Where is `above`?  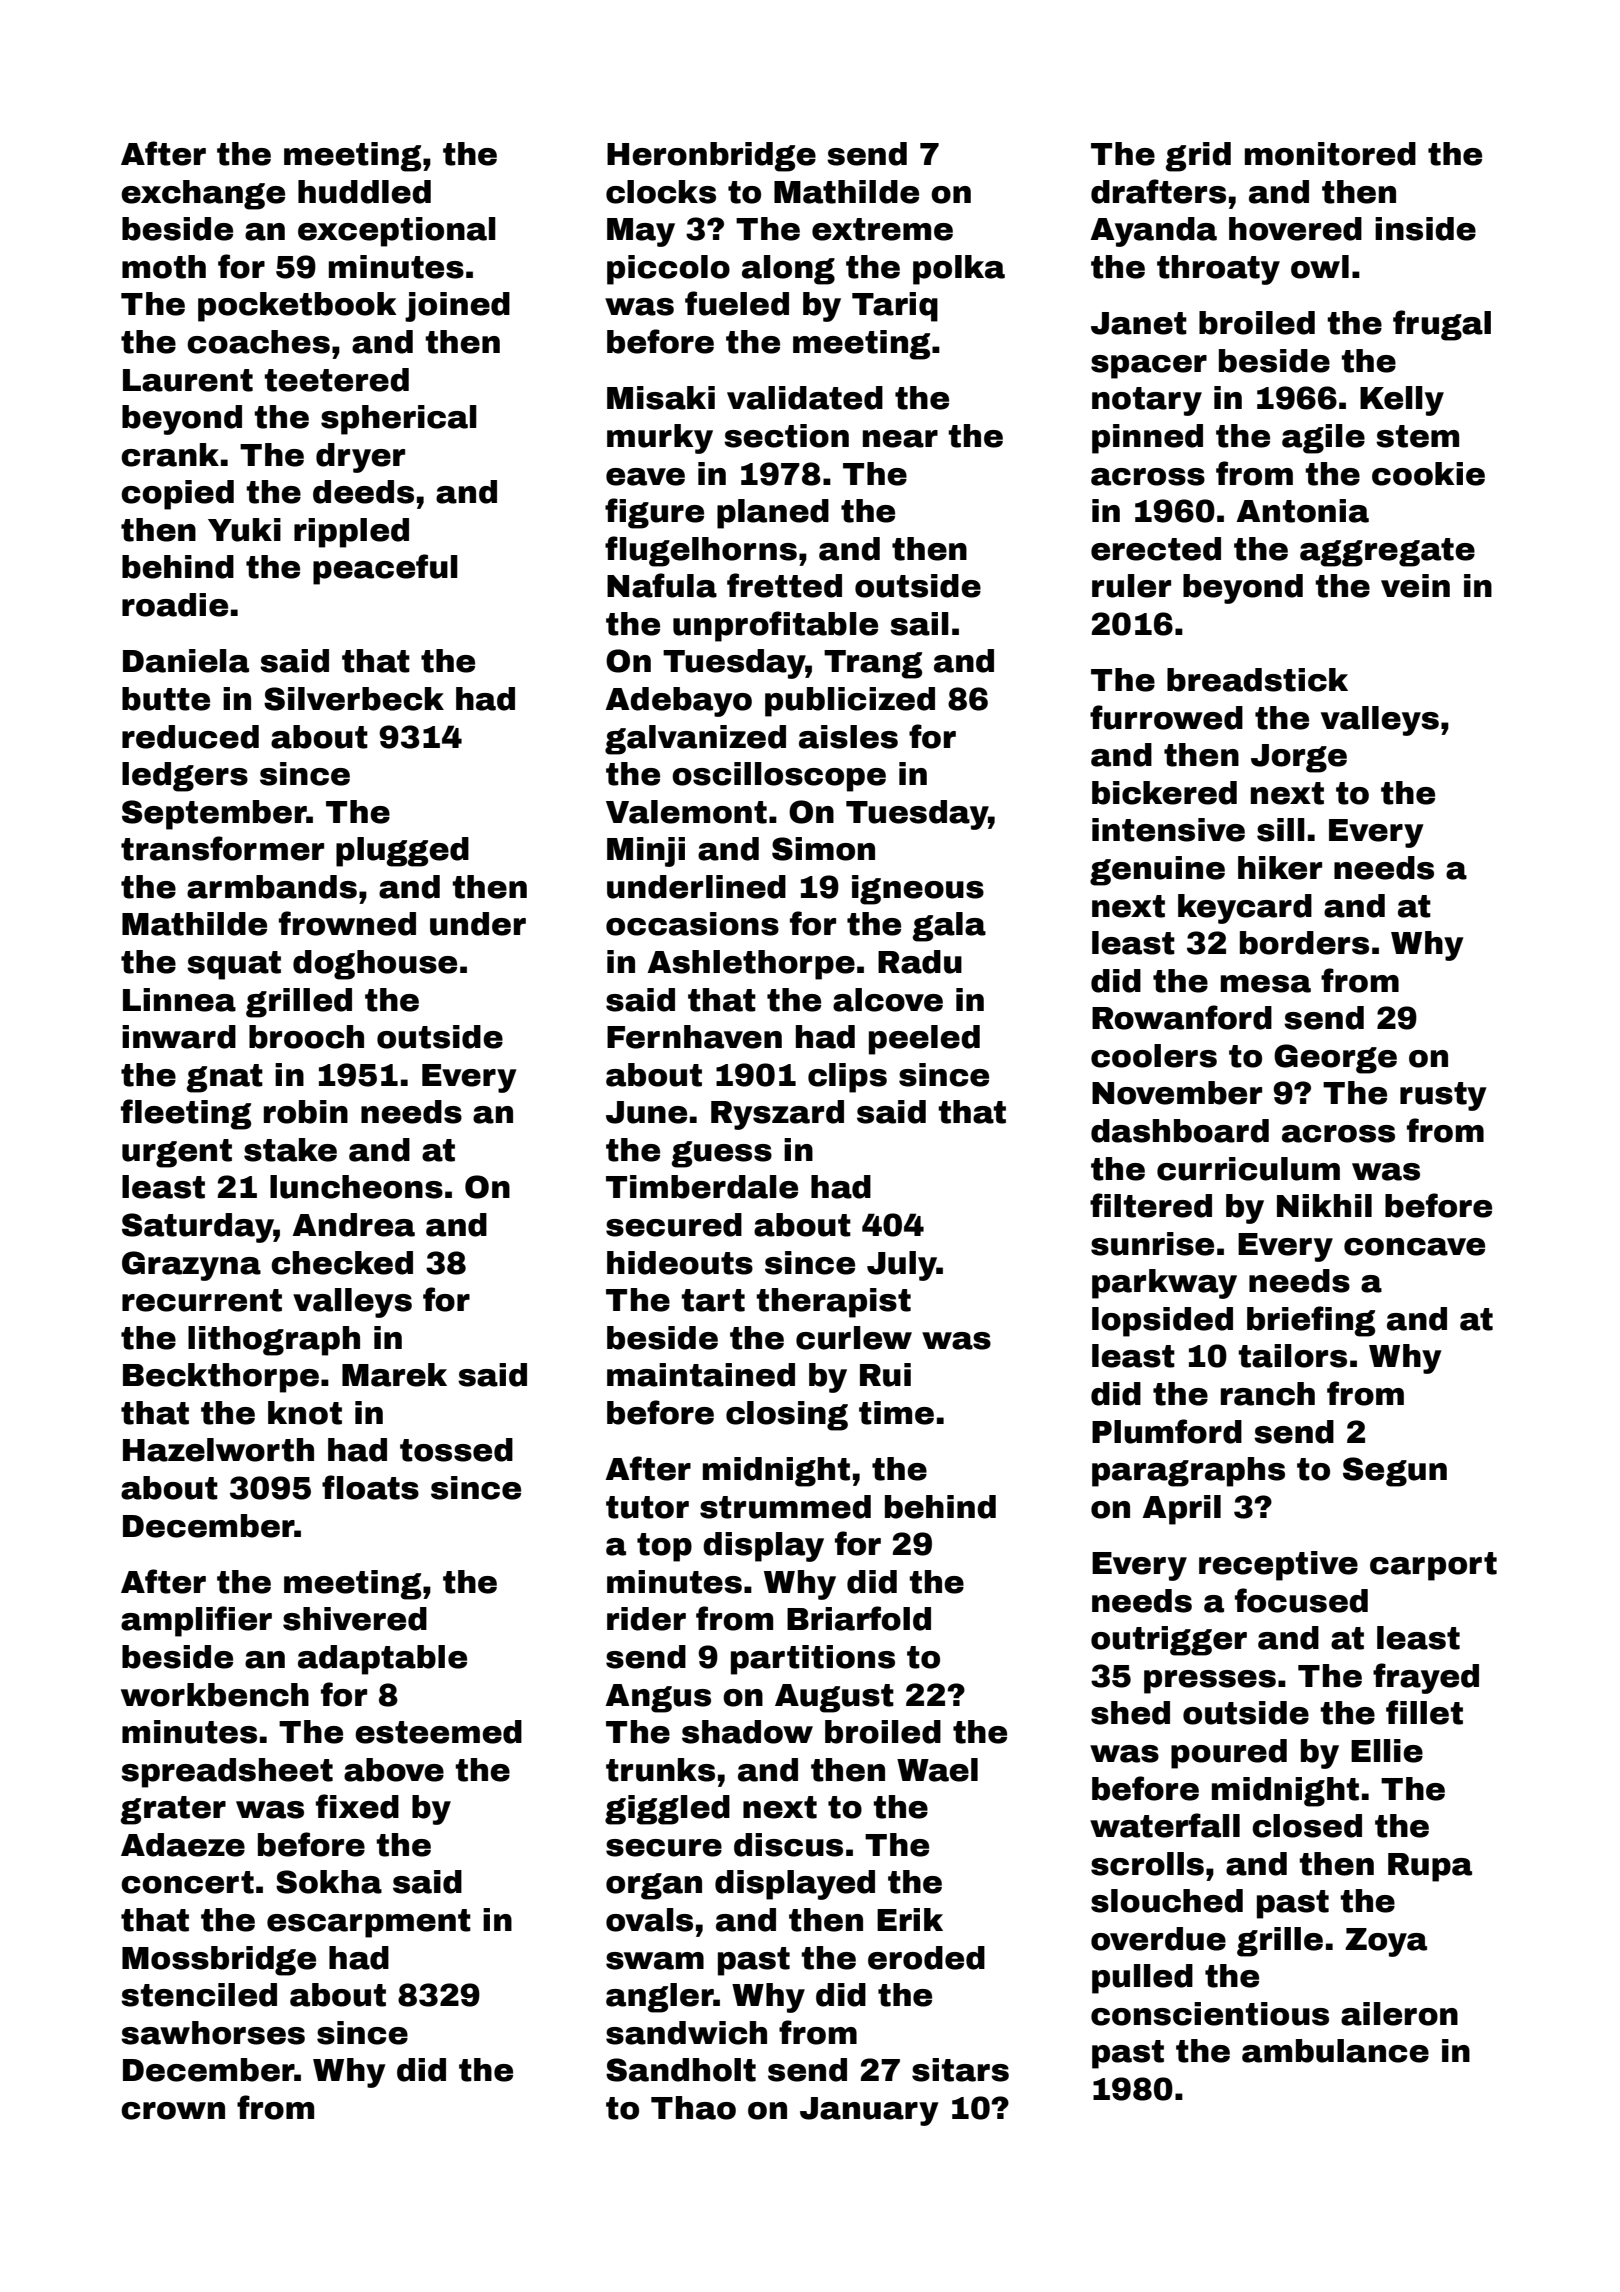
above is located at coordinates (394, 1770).
